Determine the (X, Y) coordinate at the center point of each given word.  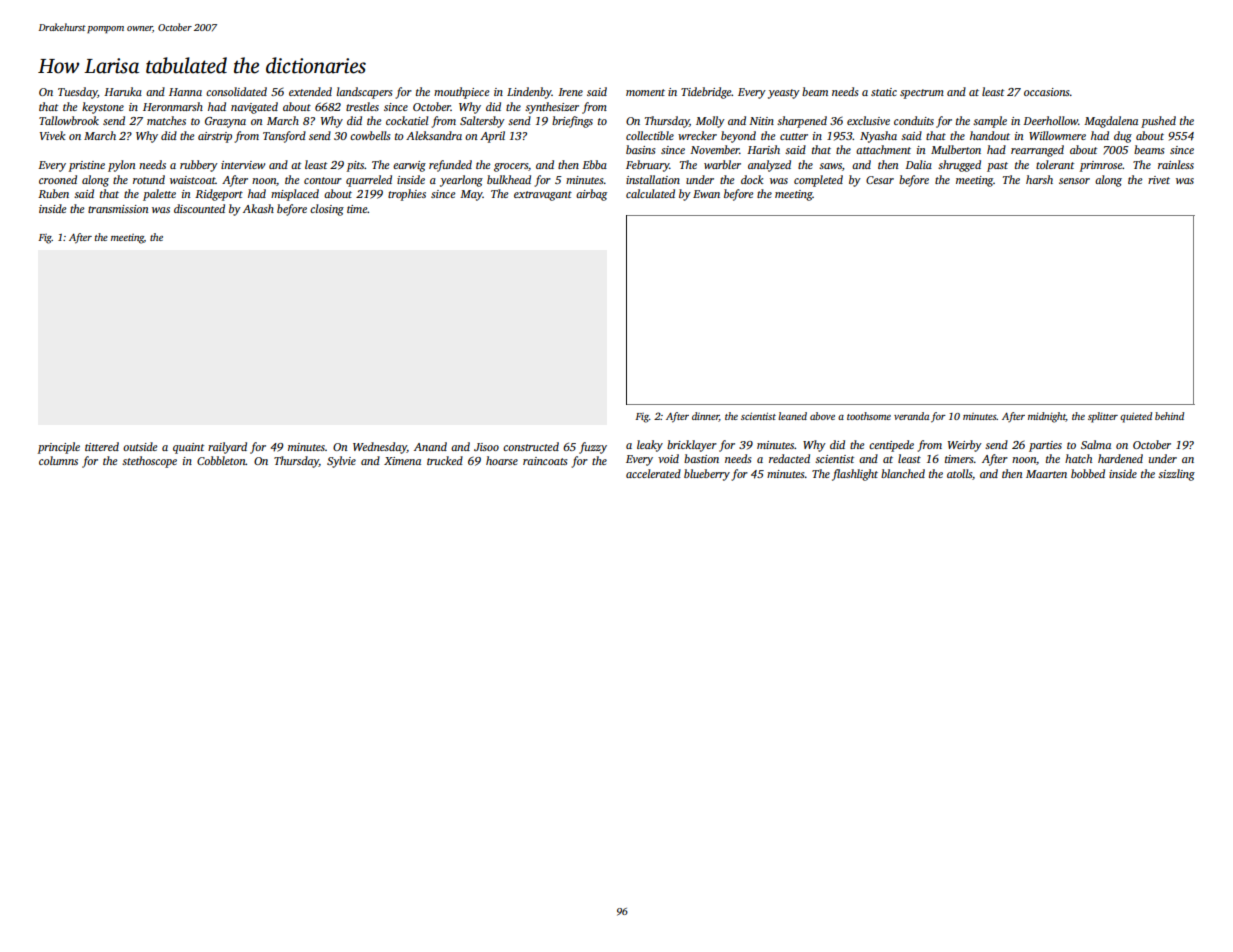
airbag (591, 195)
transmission (118, 209)
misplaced (295, 195)
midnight (1047, 417)
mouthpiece (461, 93)
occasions (1047, 92)
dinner (705, 417)
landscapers (365, 93)
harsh (1039, 179)
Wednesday (380, 448)
